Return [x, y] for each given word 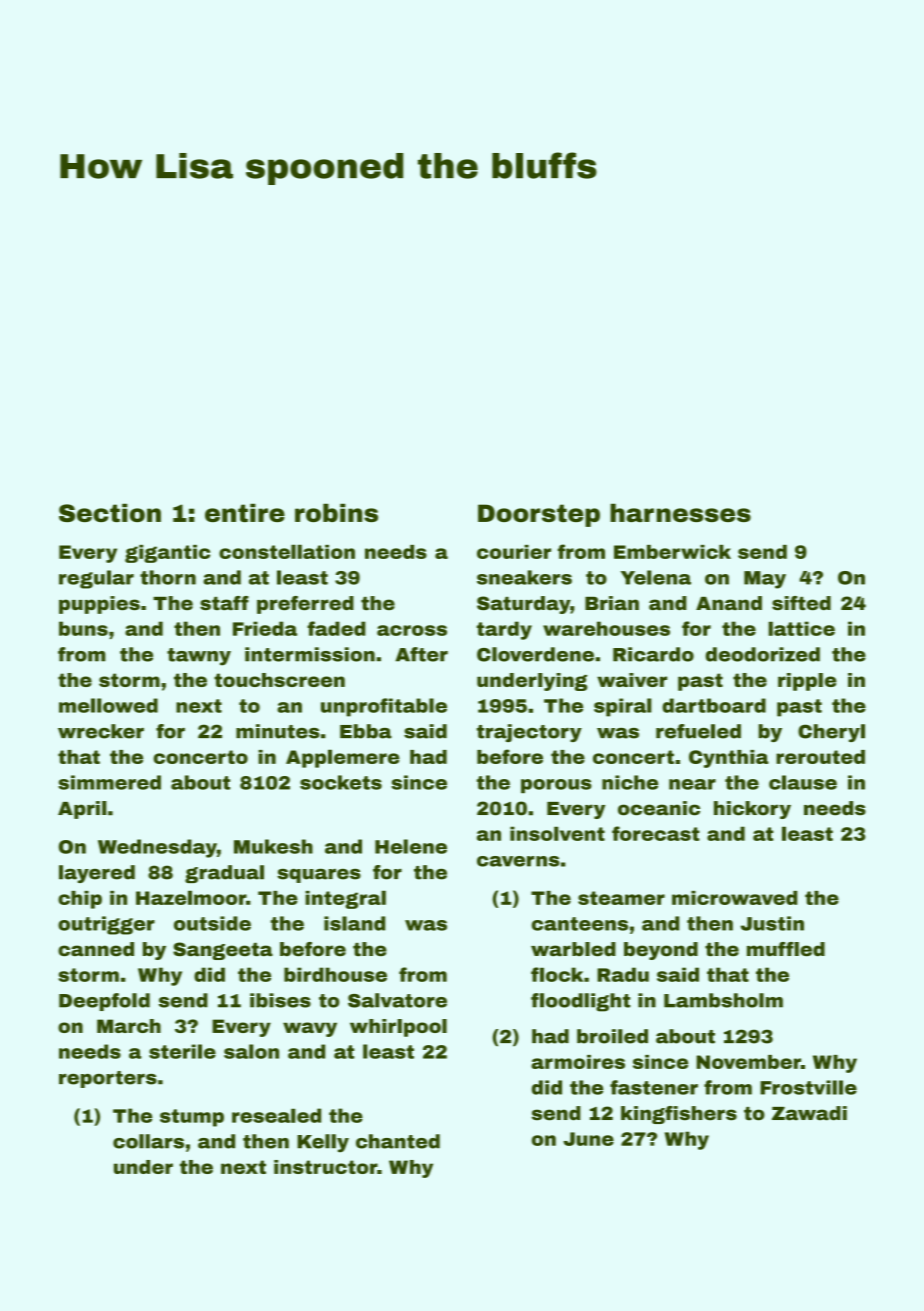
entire [245, 513]
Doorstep [539, 515]
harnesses [680, 513]
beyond [661, 951]
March [129, 1026]
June [588, 1139]
